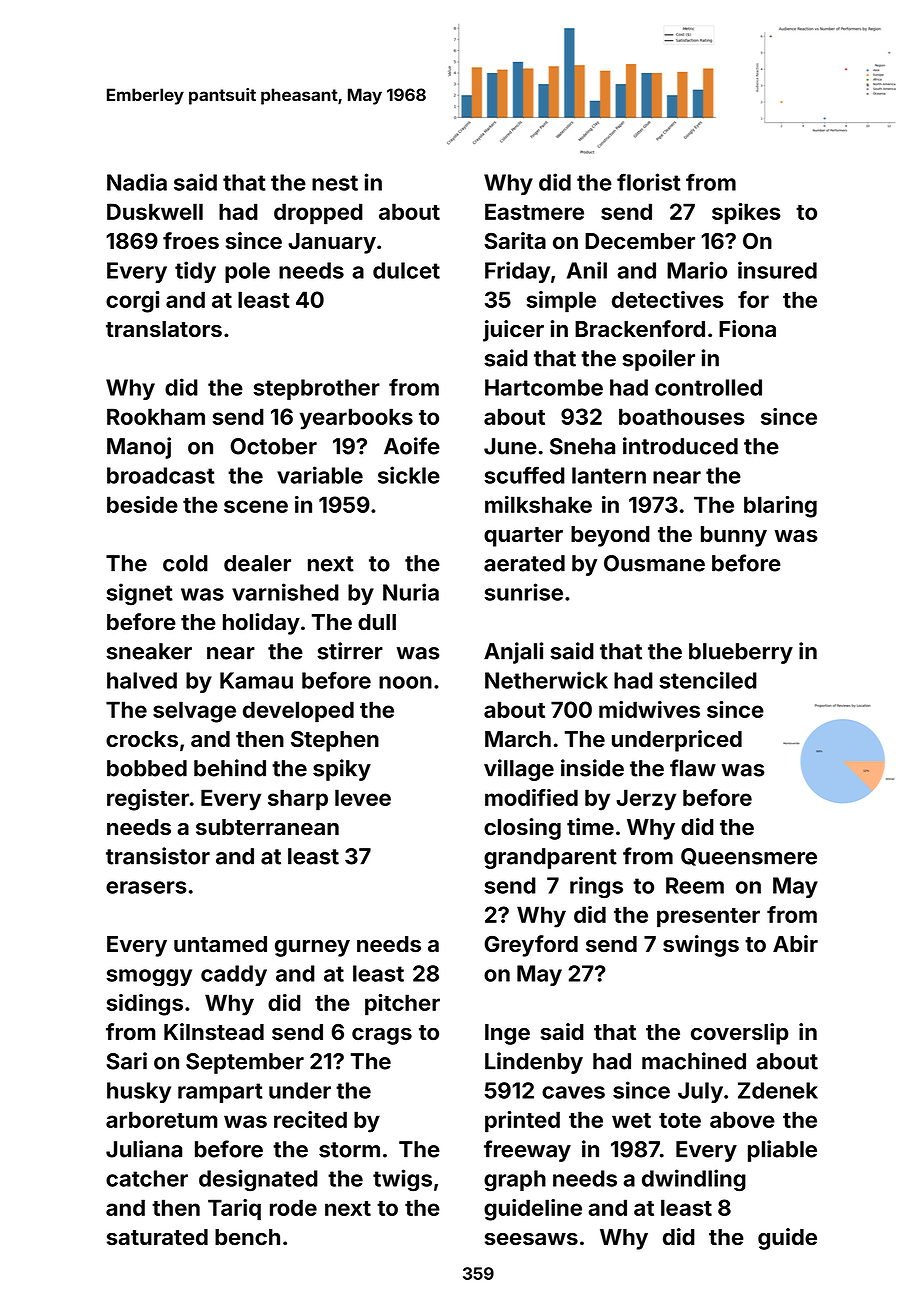 The image size is (924, 1311). What do you see at coordinates (409, 475) in the image?
I see `sickle` at bounding box center [409, 475].
